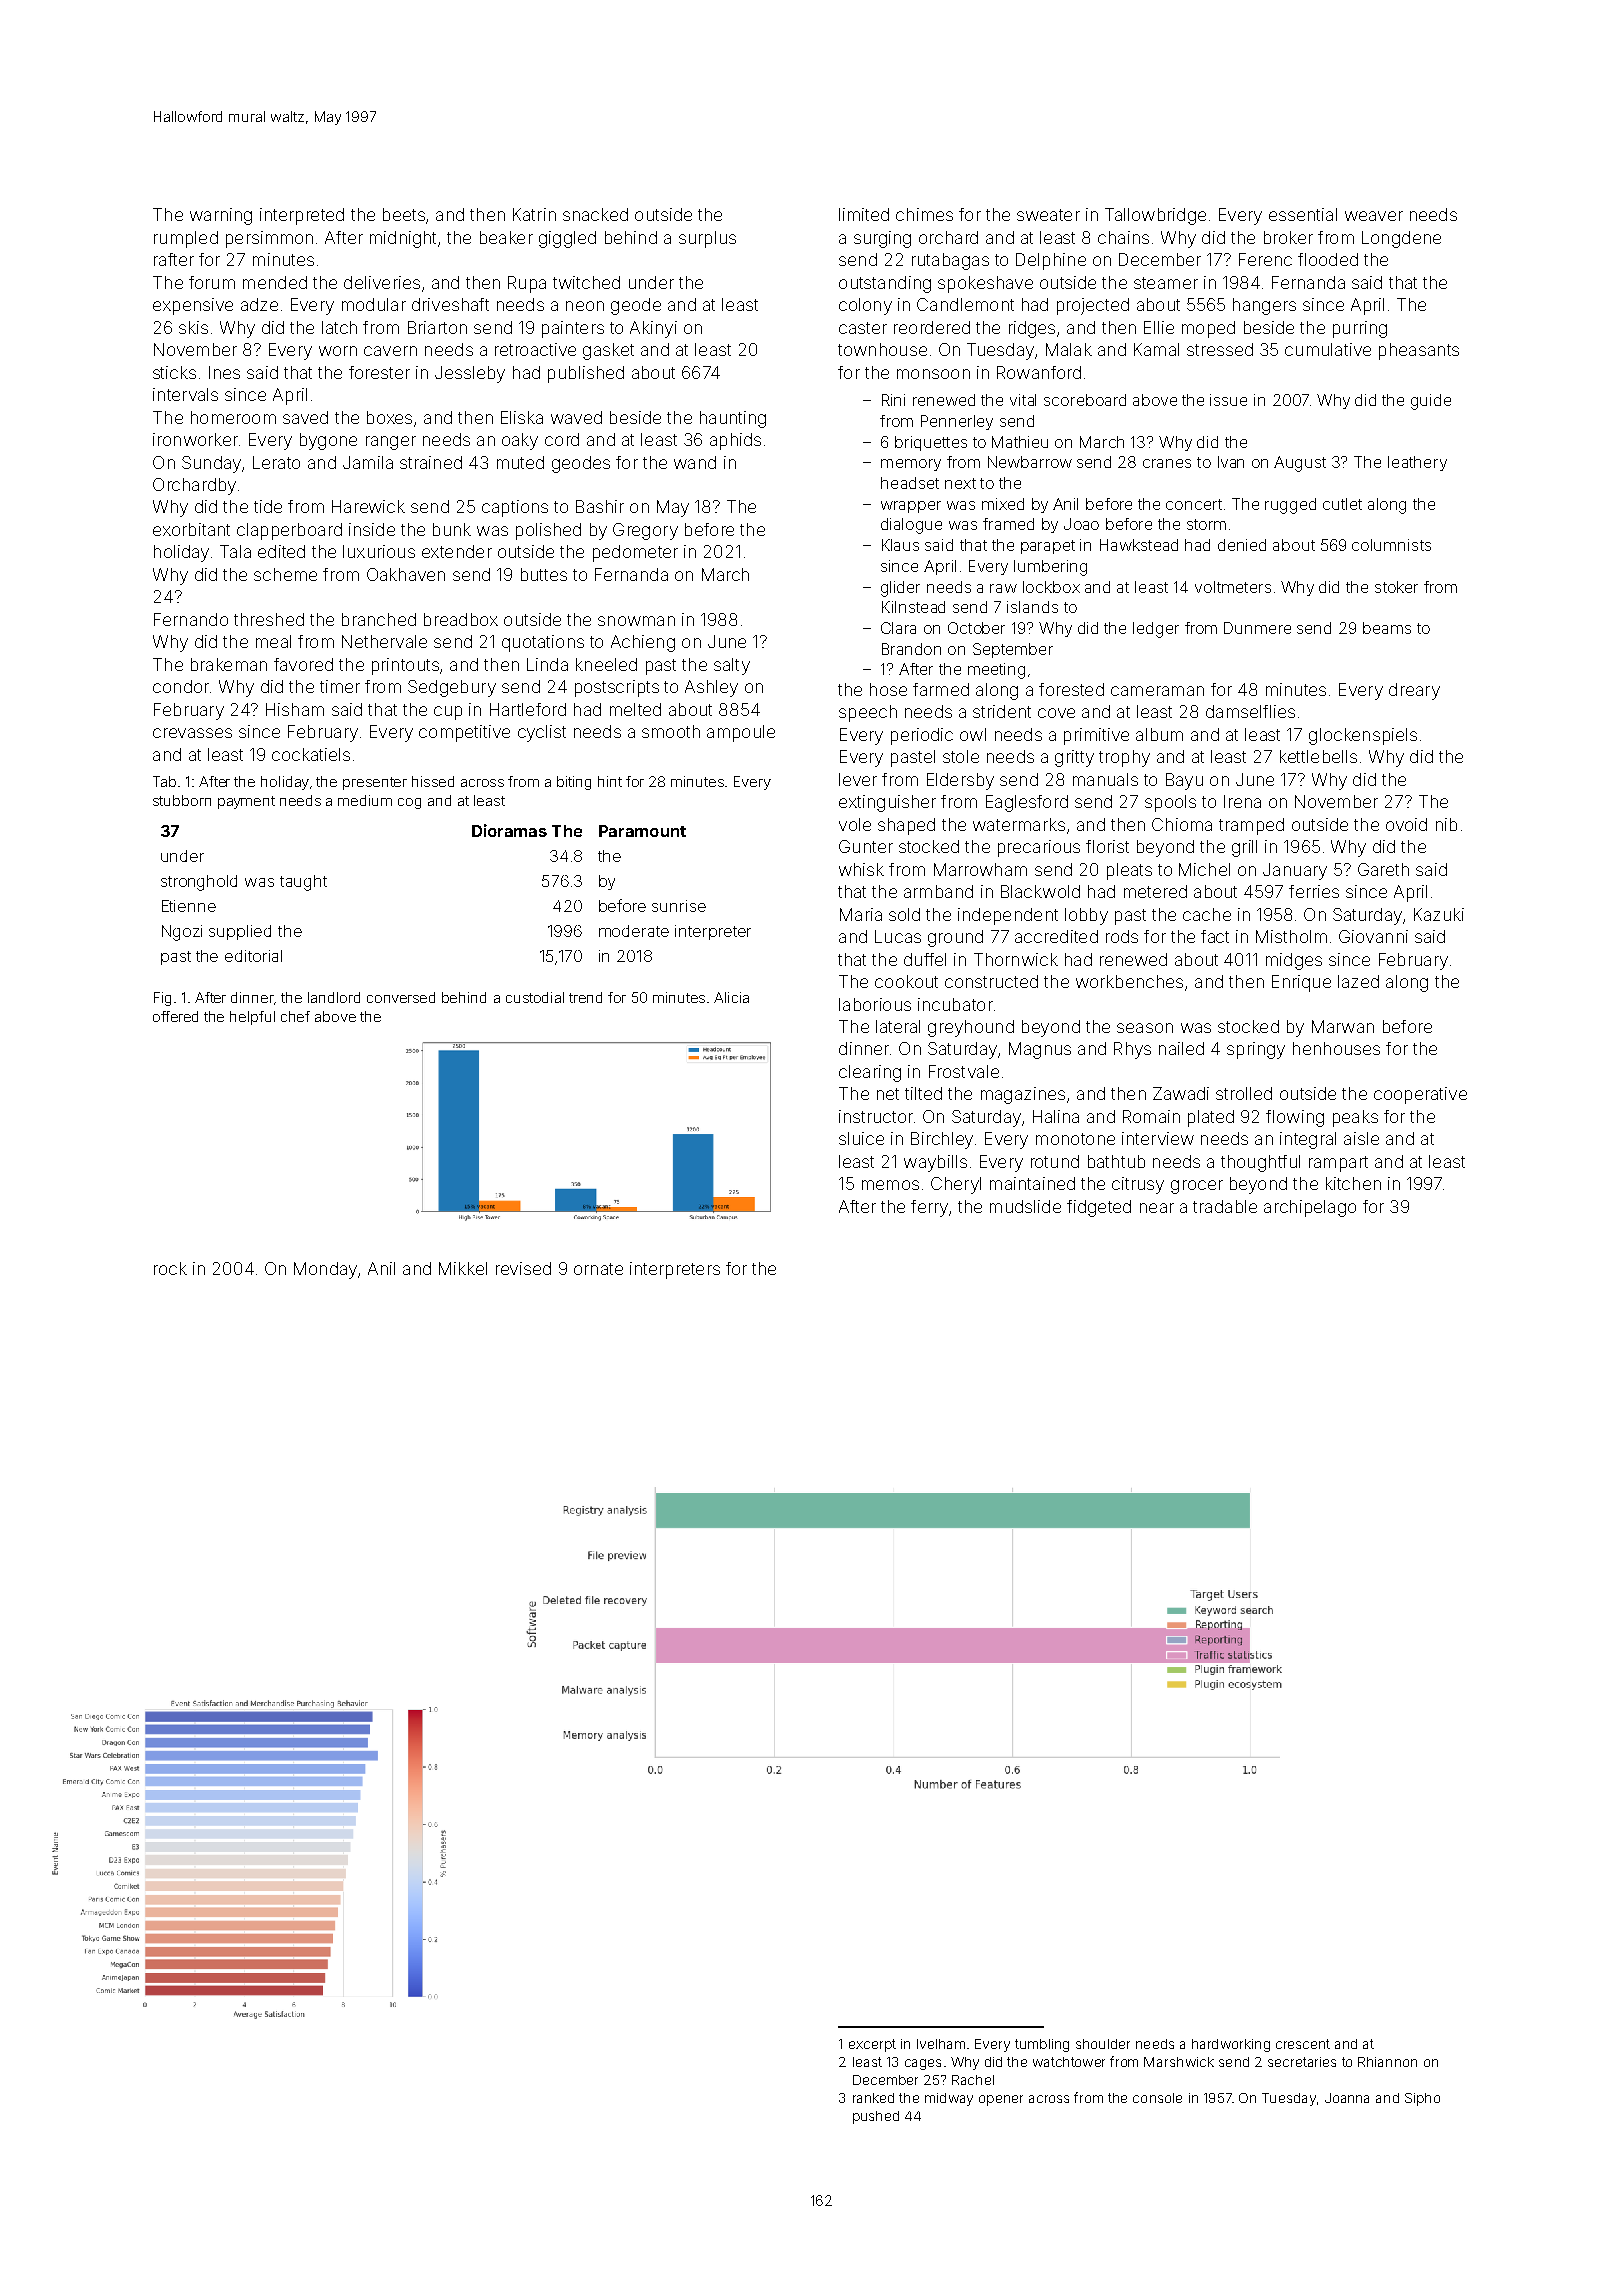 The image size is (1620, 2292). What do you see at coordinates (890, 1185) in the screenshot?
I see `memos` at bounding box center [890, 1185].
